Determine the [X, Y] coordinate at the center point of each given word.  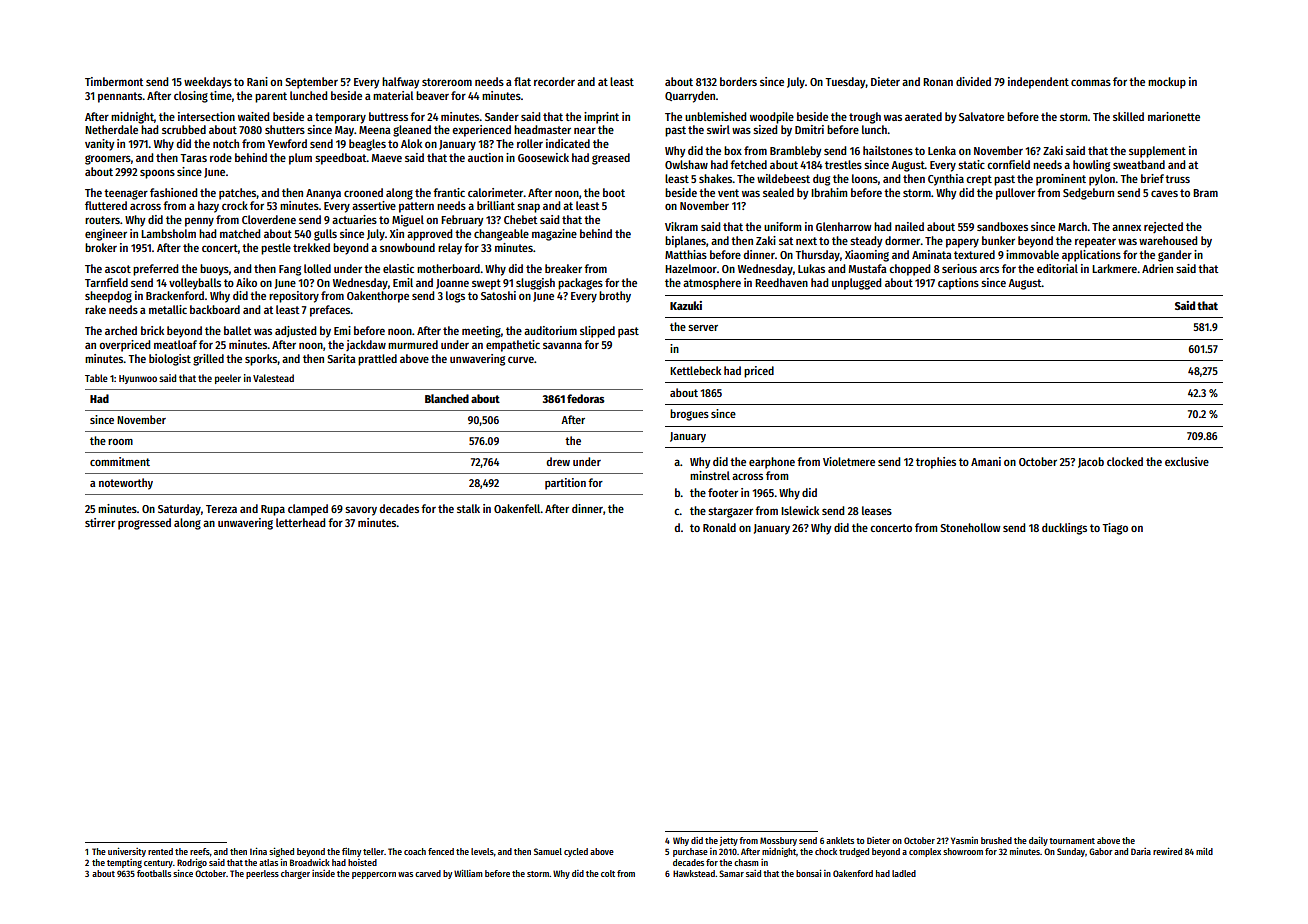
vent [728, 193]
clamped [308, 510]
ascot [118, 269]
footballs [154, 873]
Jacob [1091, 462]
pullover [1015, 194]
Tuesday [845, 83]
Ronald [719, 527]
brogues [689, 415]
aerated [923, 116]
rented [160, 851]
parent [271, 97]
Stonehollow [970, 527]
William [468, 873]
